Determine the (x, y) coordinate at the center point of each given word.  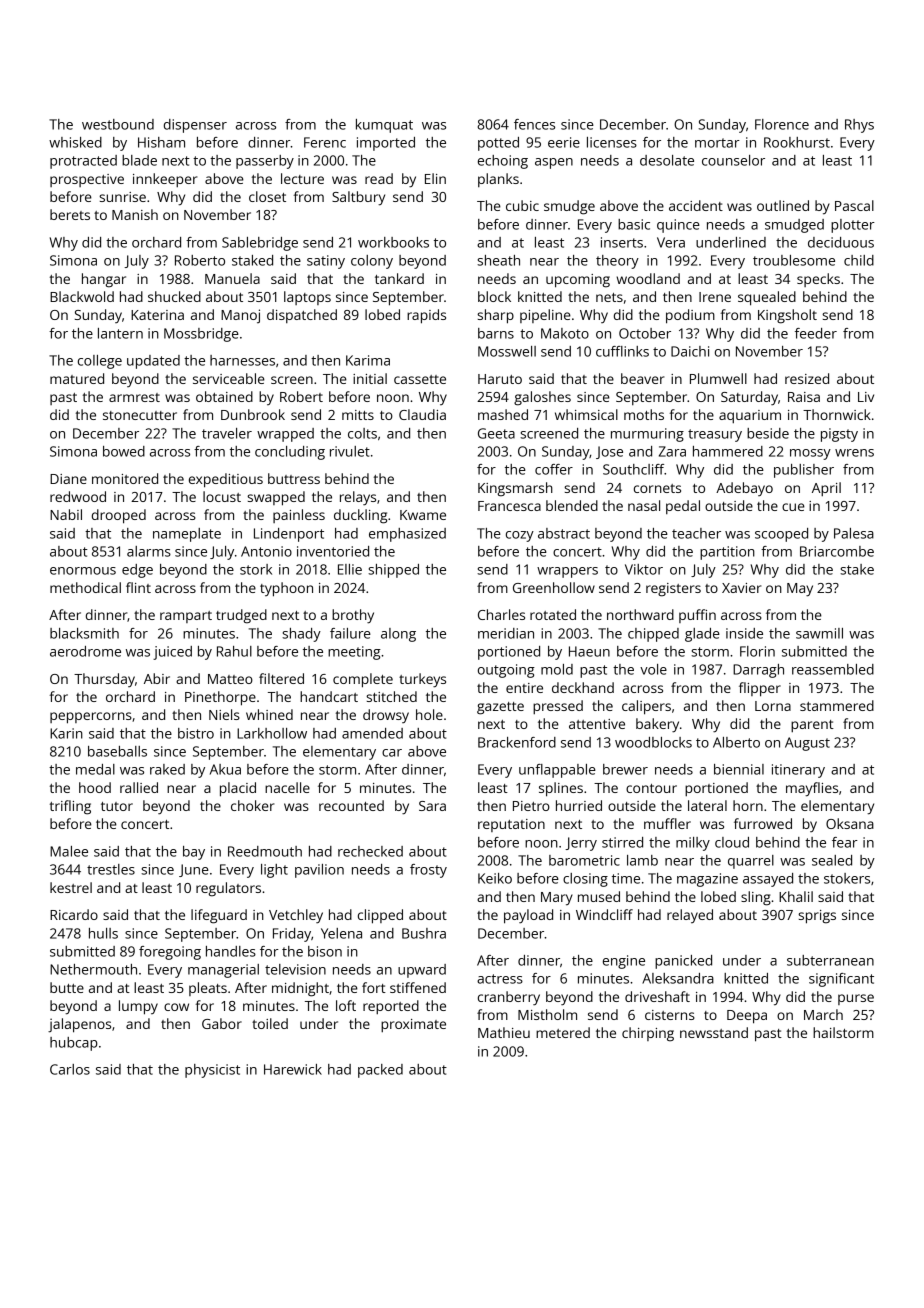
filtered (281, 678)
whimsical (586, 414)
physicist (212, 1071)
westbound (118, 124)
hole (429, 714)
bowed (124, 451)
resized (807, 378)
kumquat (384, 126)
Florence (782, 124)
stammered (837, 705)
